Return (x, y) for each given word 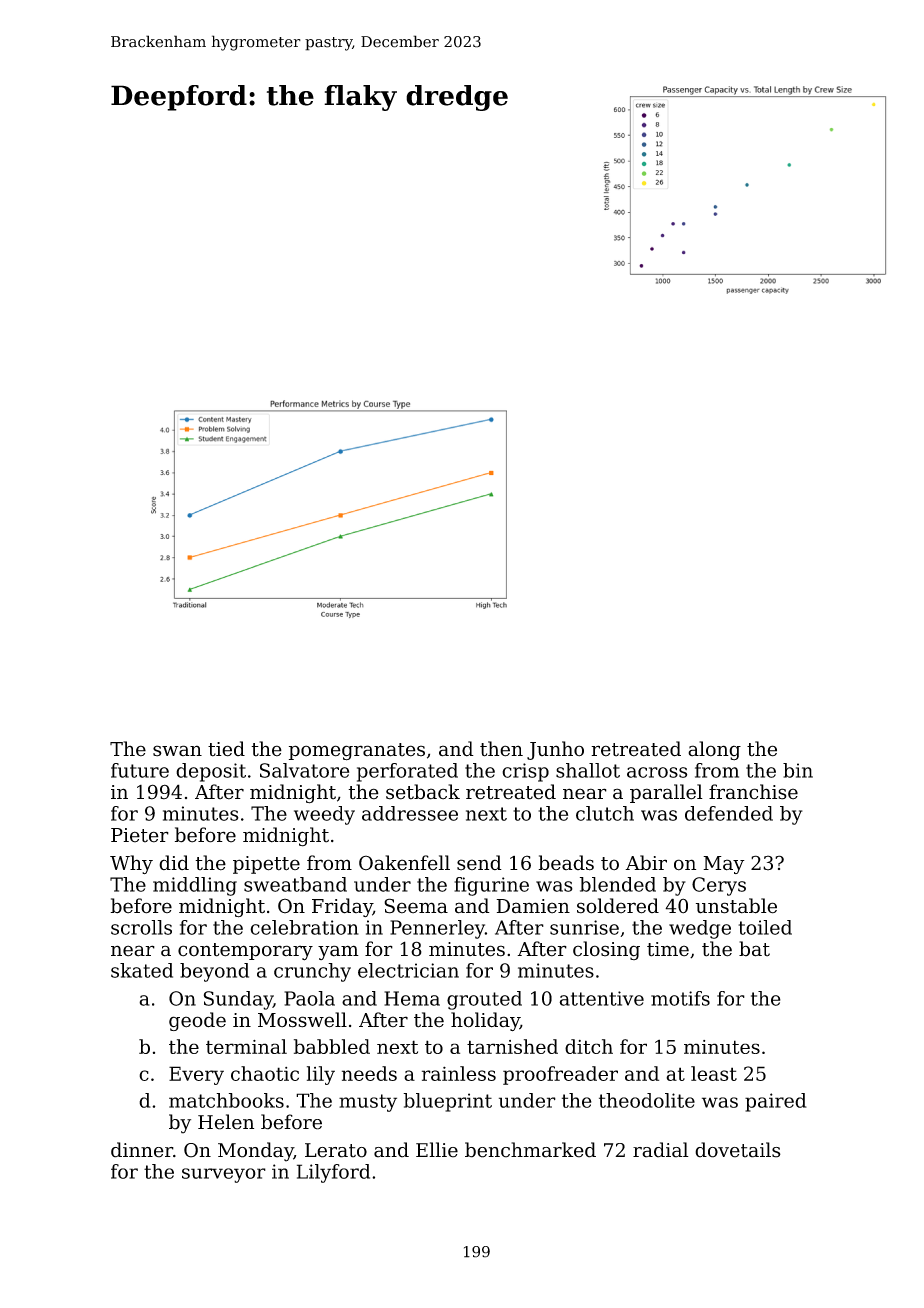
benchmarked (530, 1150)
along (714, 751)
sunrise (584, 927)
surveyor (224, 1175)
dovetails (738, 1150)
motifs (680, 998)
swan (177, 751)
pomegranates (357, 752)
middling (195, 886)
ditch (589, 1046)
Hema (412, 998)
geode (197, 1021)
